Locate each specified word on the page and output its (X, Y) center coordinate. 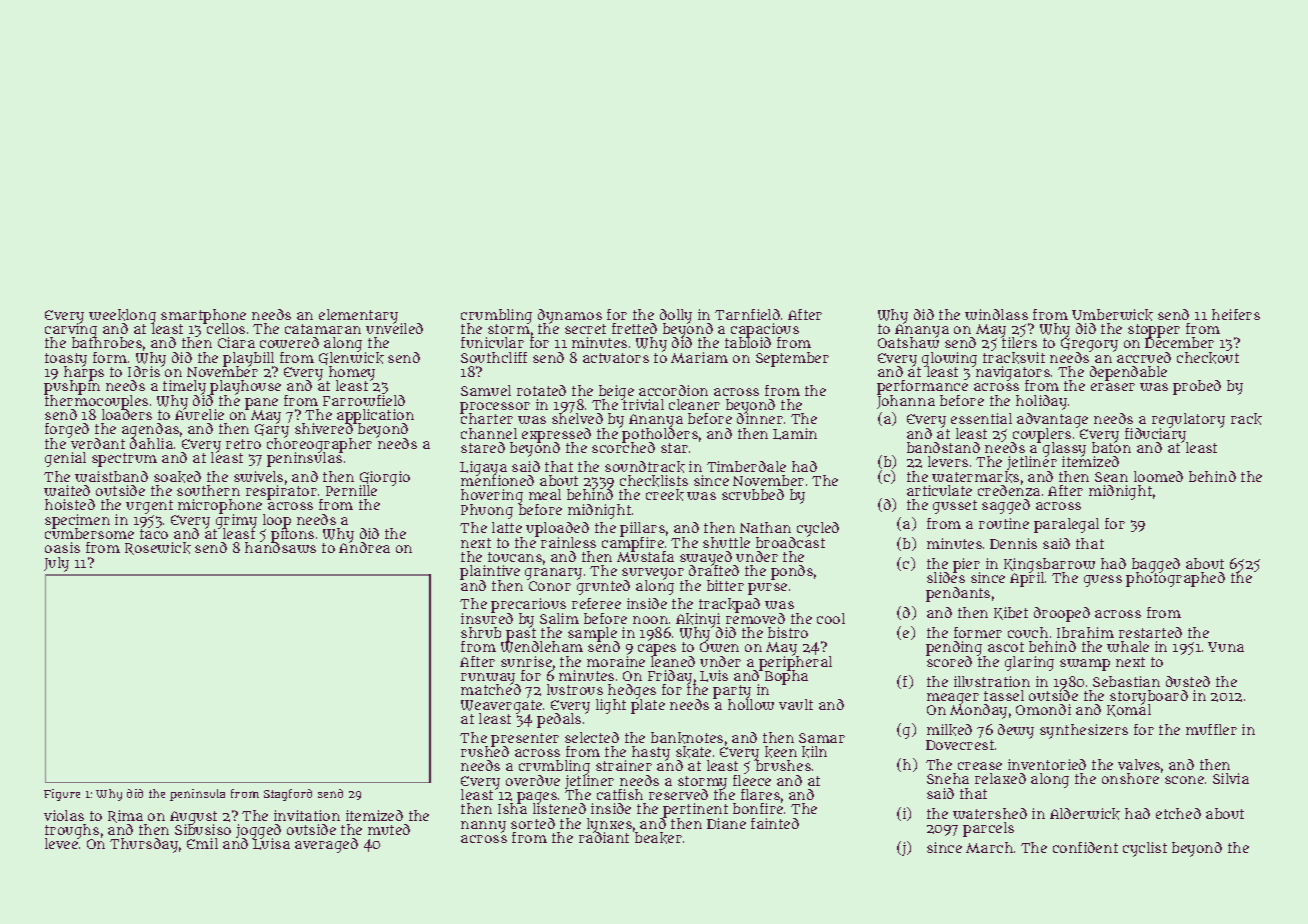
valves (1139, 764)
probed (1197, 387)
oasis (62, 547)
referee (596, 603)
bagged (1156, 565)
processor (495, 408)
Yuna (1226, 647)
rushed (485, 751)
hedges (632, 691)
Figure (62, 795)
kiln (814, 752)
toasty (66, 360)
